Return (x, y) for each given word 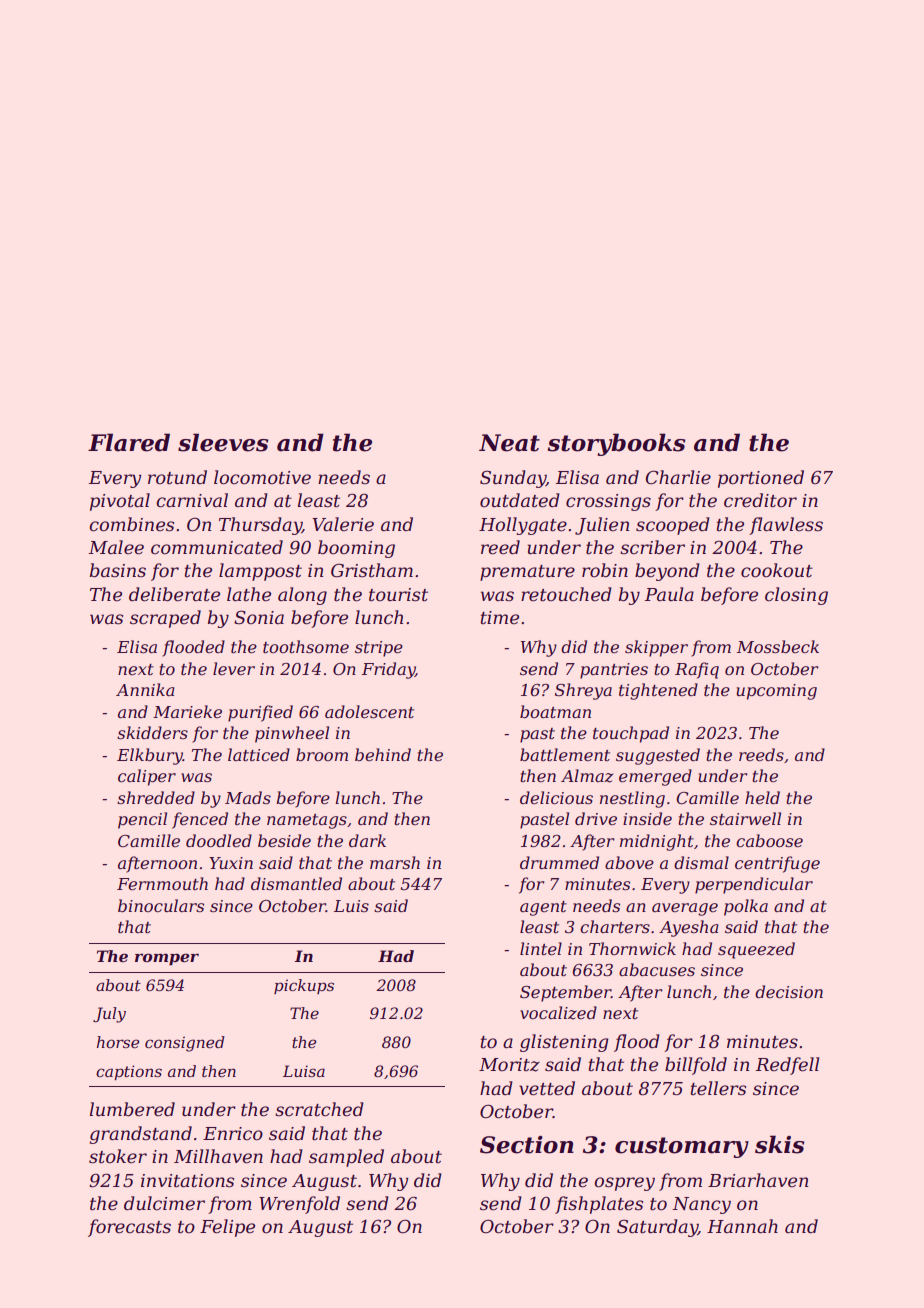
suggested (658, 756)
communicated (217, 547)
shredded (156, 797)
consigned (185, 1044)
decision (789, 991)
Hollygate (523, 526)
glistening (564, 1043)
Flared (129, 442)
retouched (566, 594)
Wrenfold (299, 1205)
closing (796, 596)
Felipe (227, 1228)
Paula (669, 594)
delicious (556, 797)
